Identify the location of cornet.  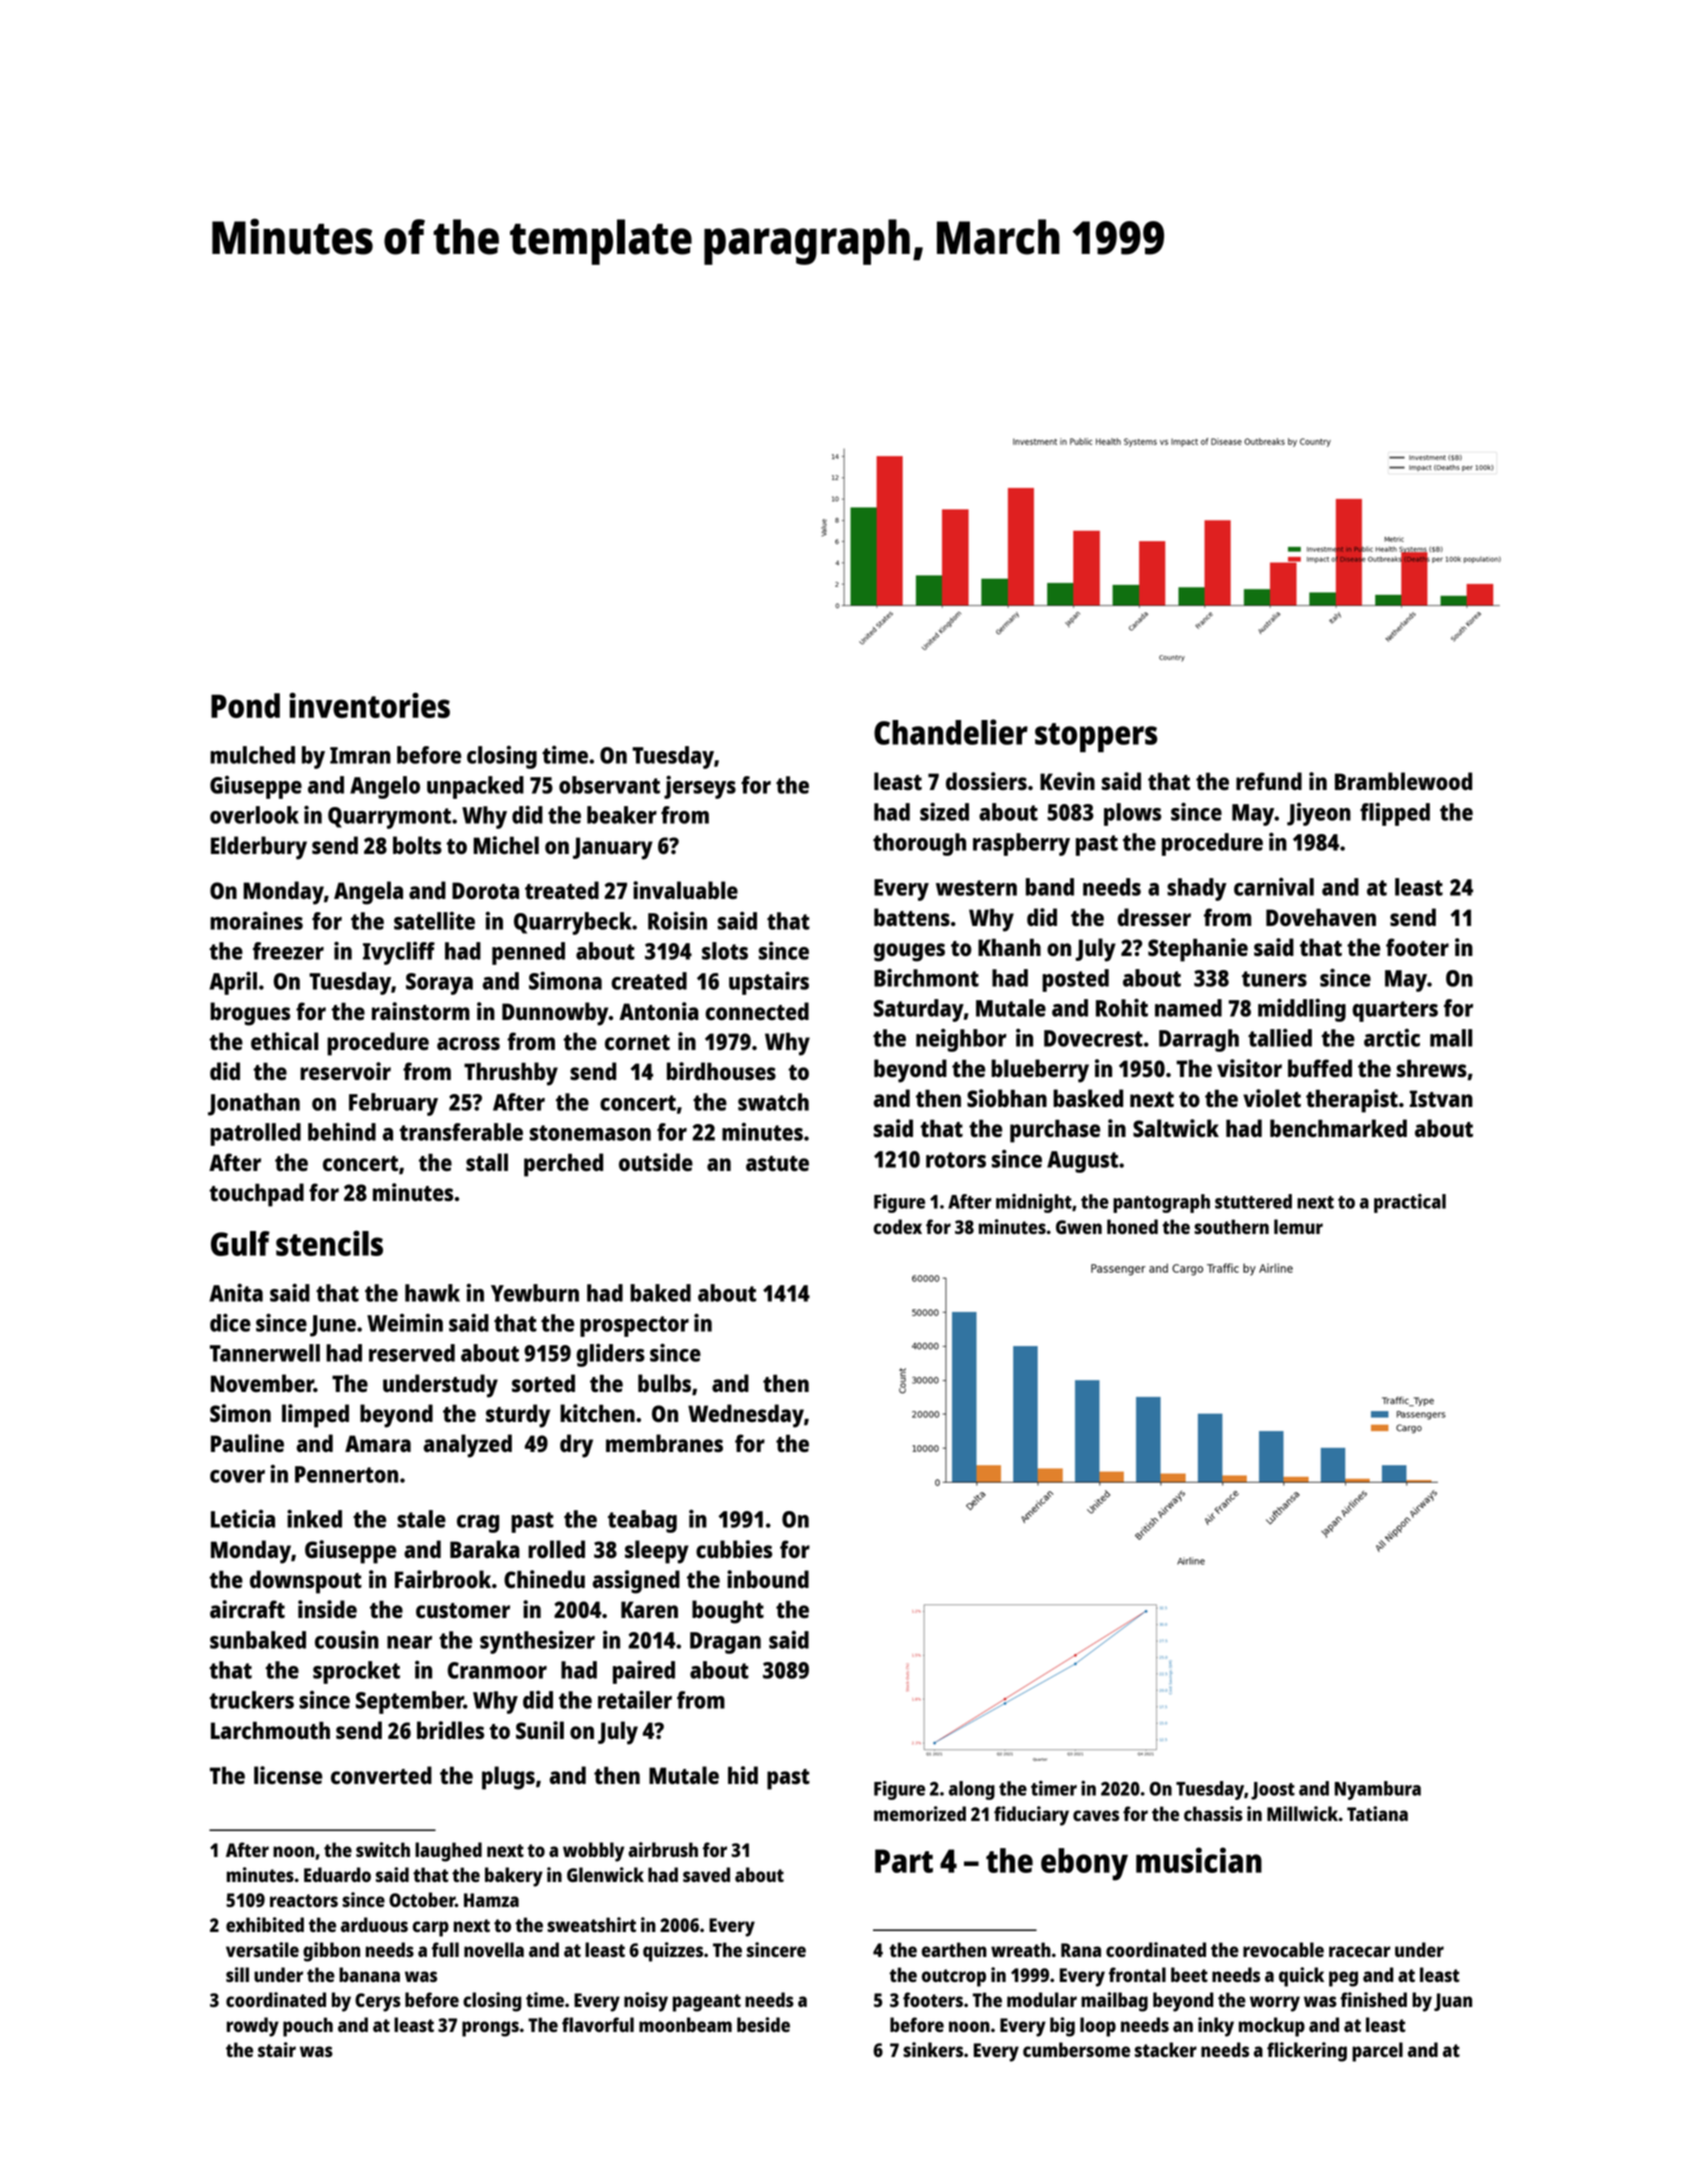
(637, 1042).
